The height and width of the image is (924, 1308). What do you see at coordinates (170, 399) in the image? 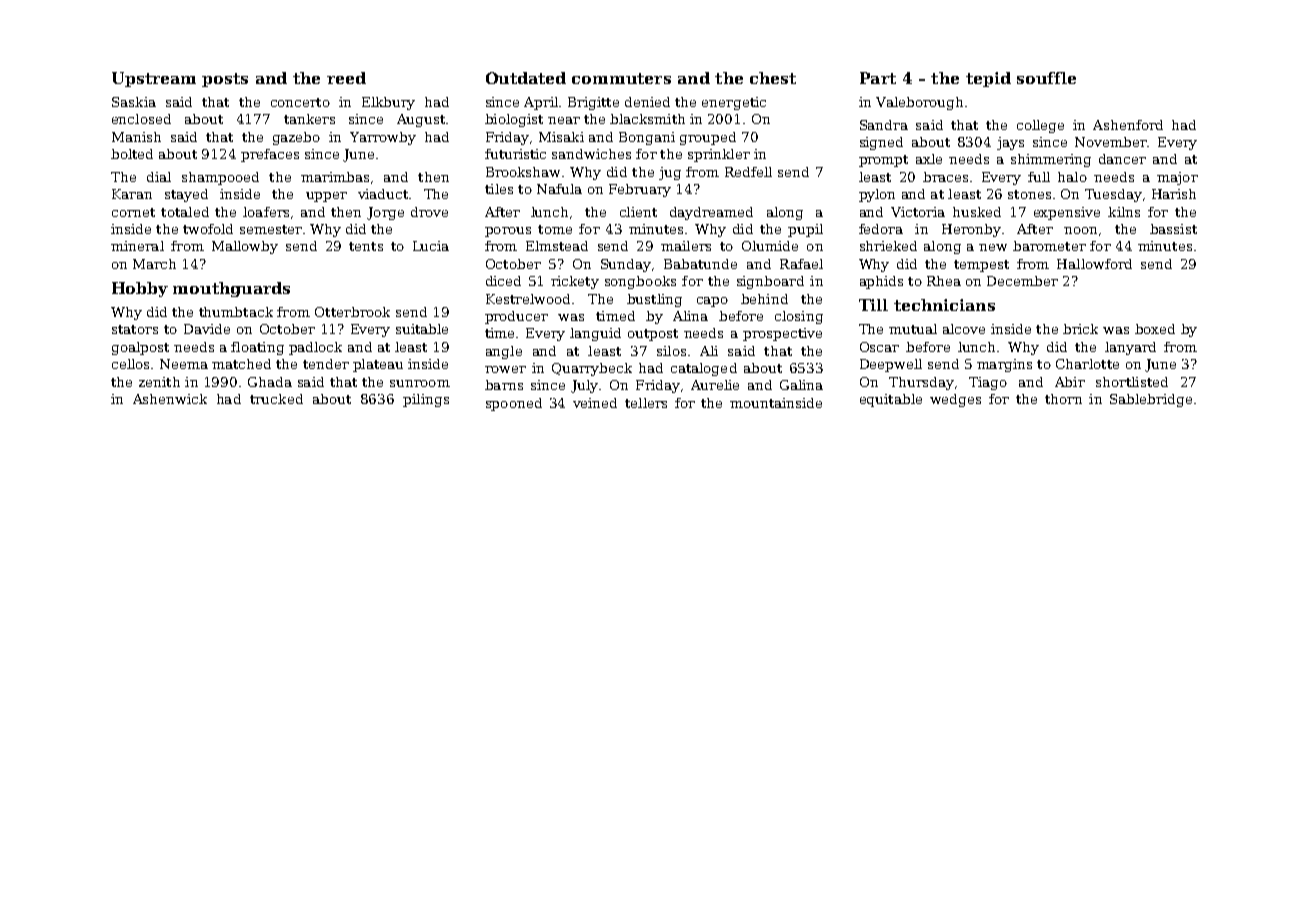
I see `Ashenwick` at bounding box center [170, 399].
